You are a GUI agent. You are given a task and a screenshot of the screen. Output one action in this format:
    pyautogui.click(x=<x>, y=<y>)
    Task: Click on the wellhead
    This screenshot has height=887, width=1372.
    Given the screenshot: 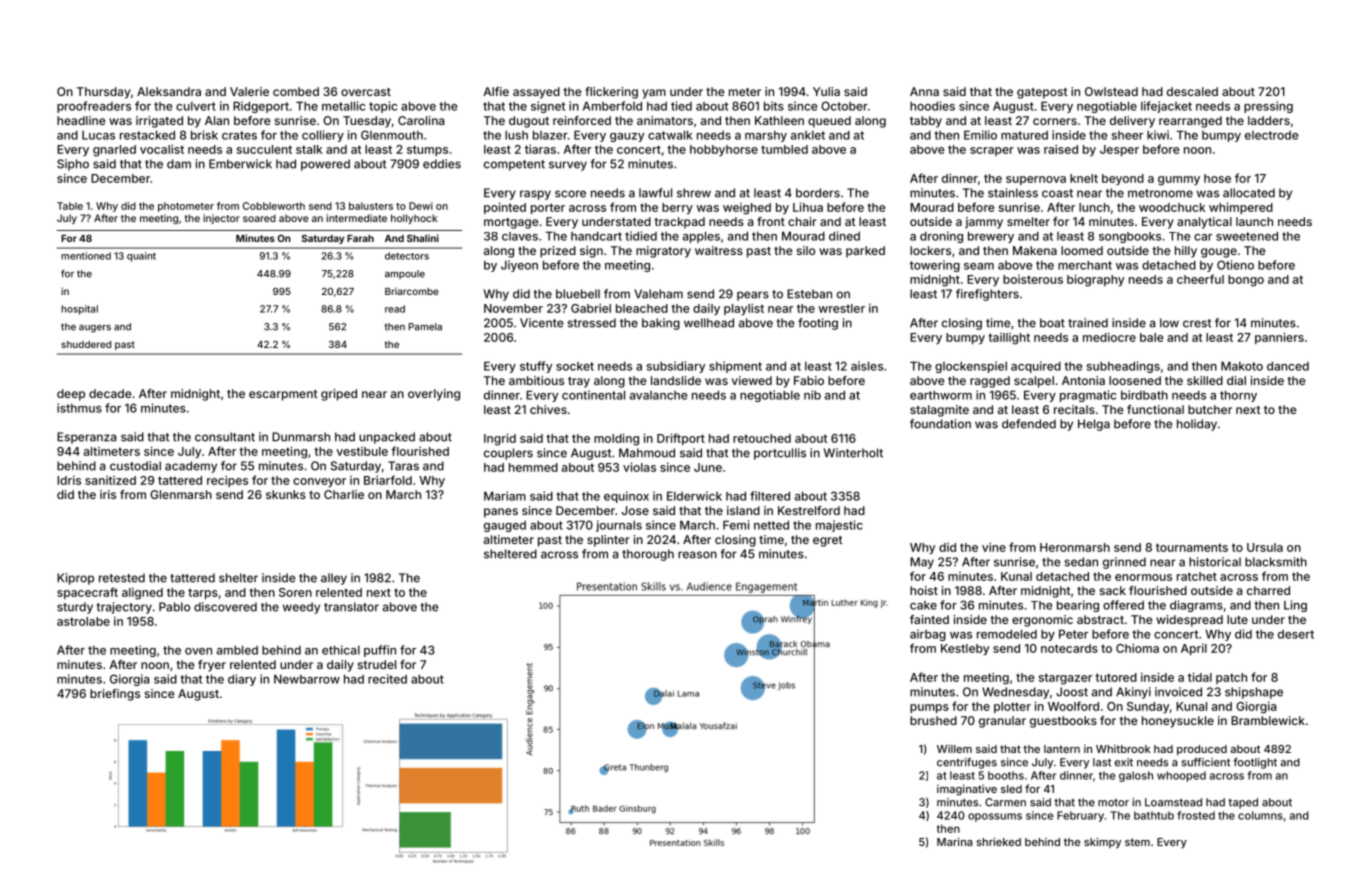 What is the action you would take?
    pyautogui.click(x=709, y=323)
